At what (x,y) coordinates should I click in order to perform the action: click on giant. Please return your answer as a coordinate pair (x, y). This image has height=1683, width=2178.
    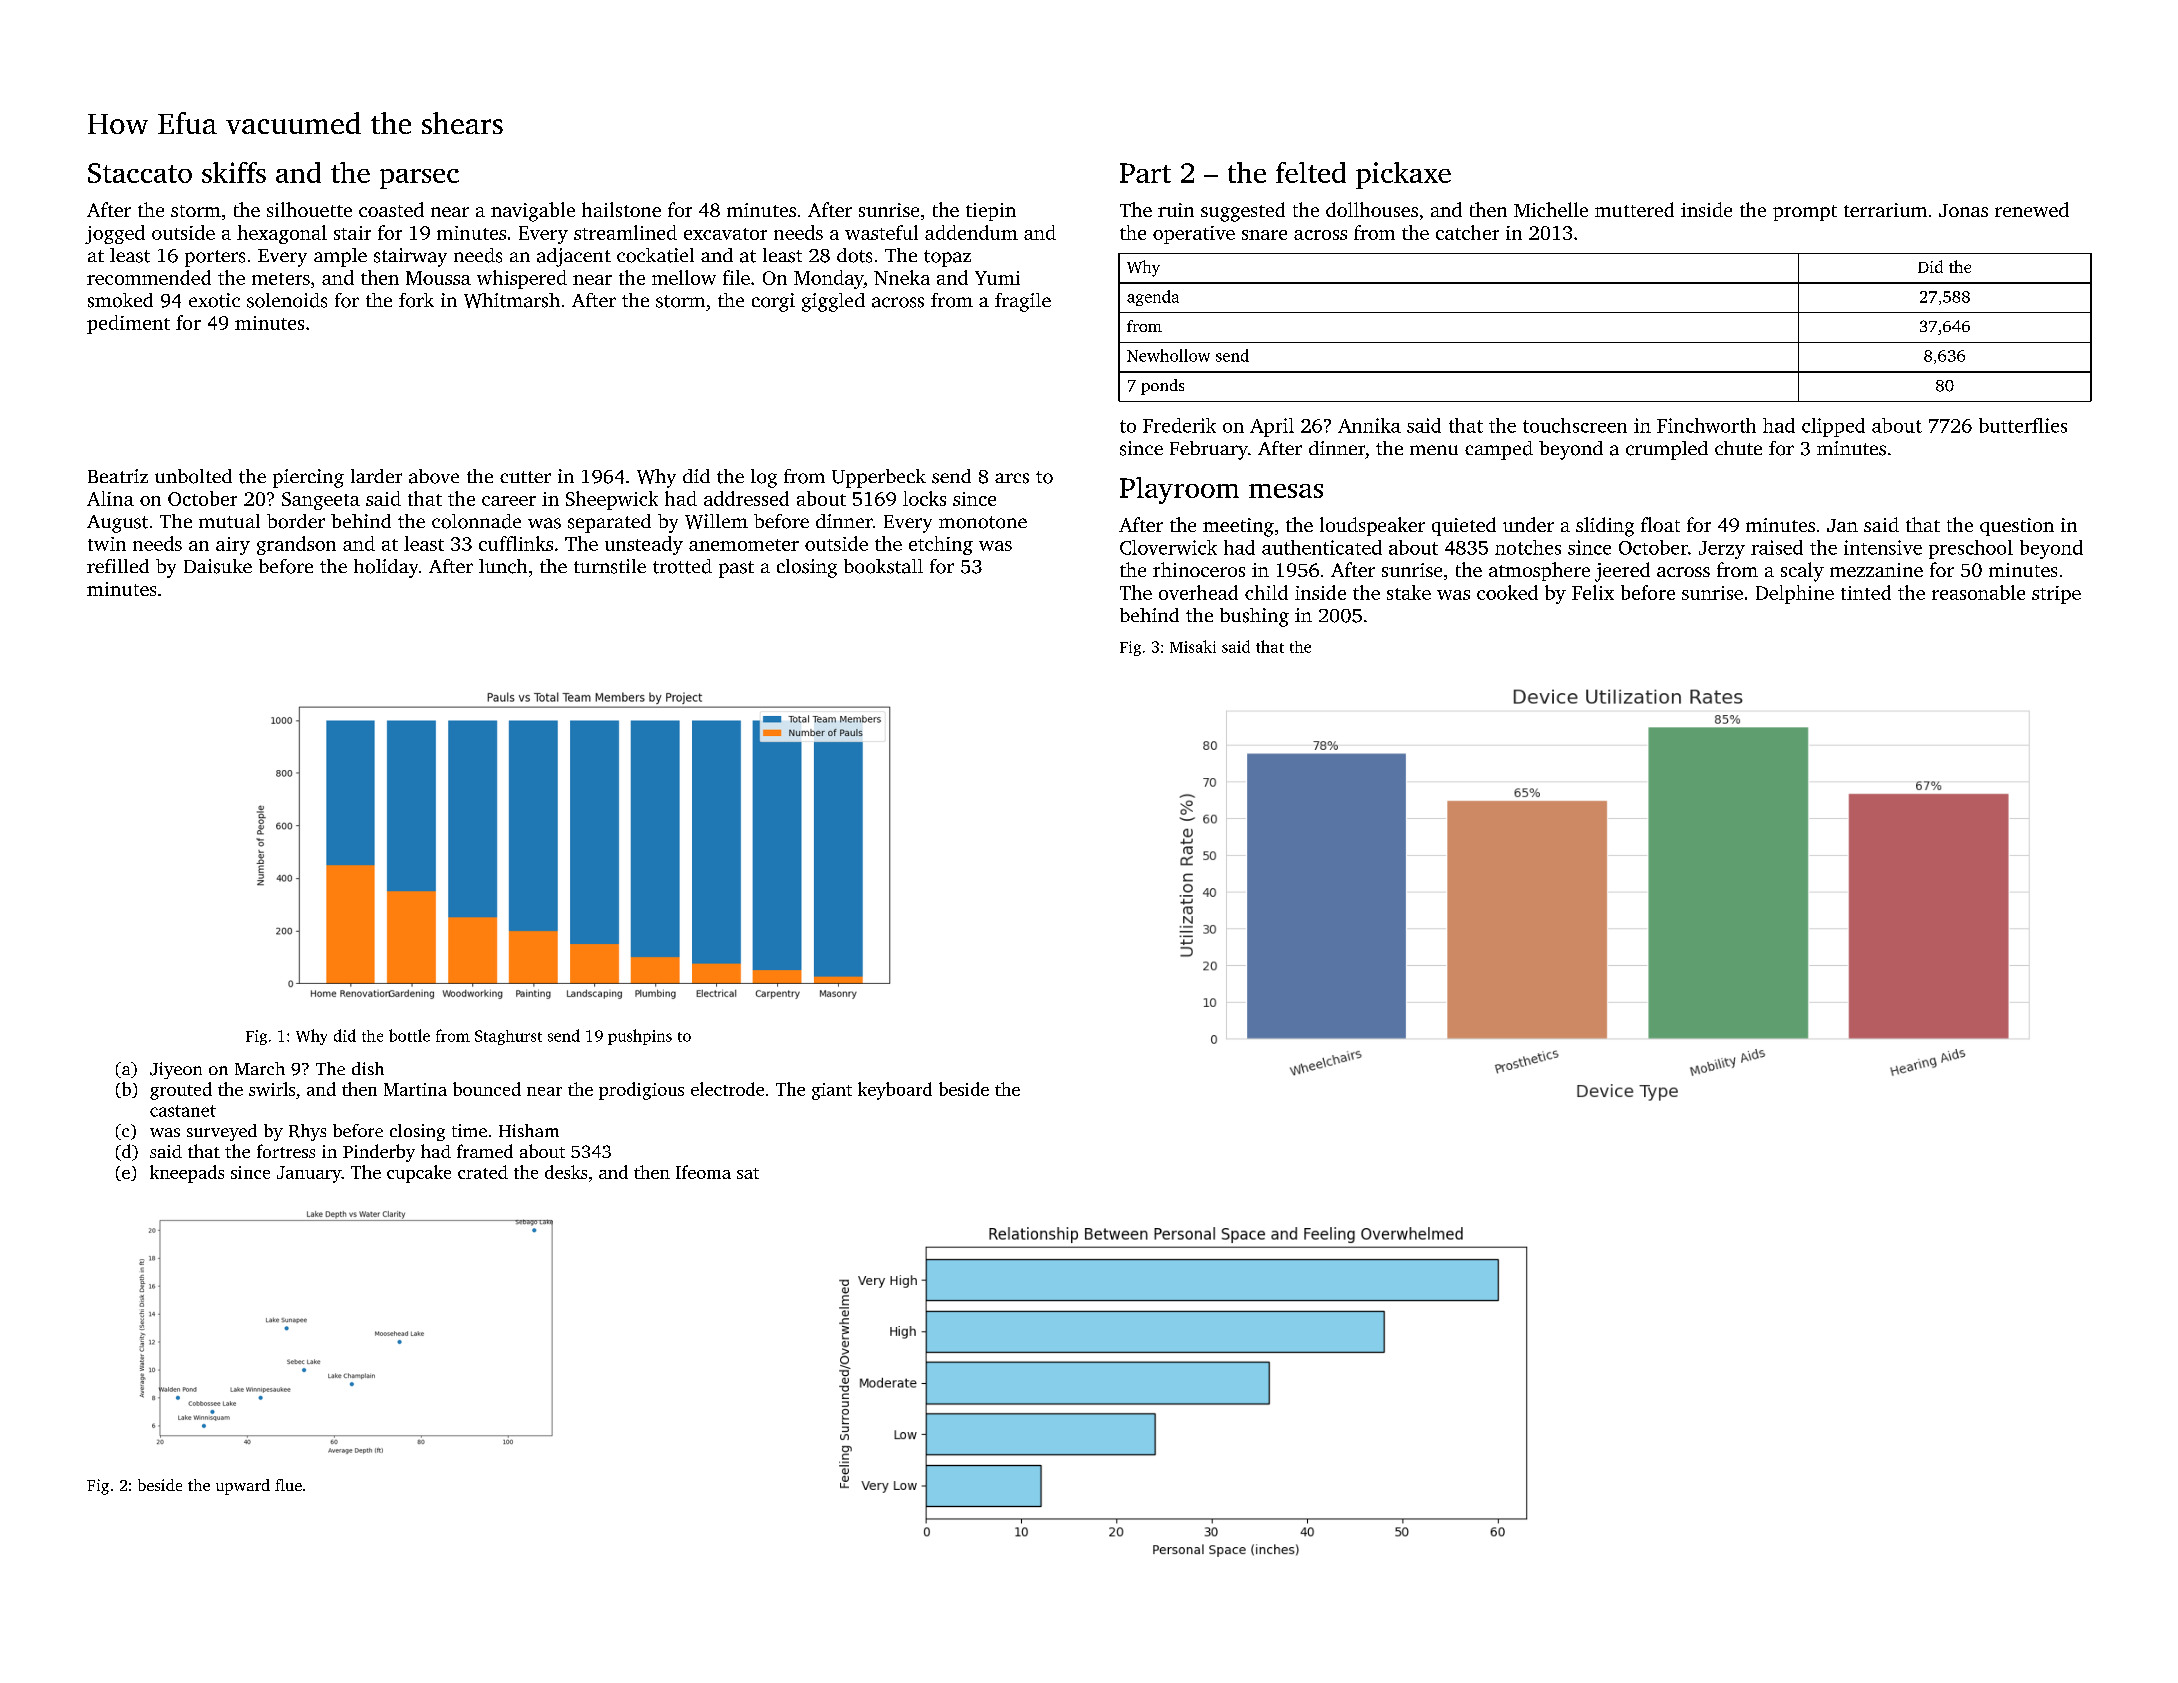
    Looking at the image, I should click on (832, 1091).
